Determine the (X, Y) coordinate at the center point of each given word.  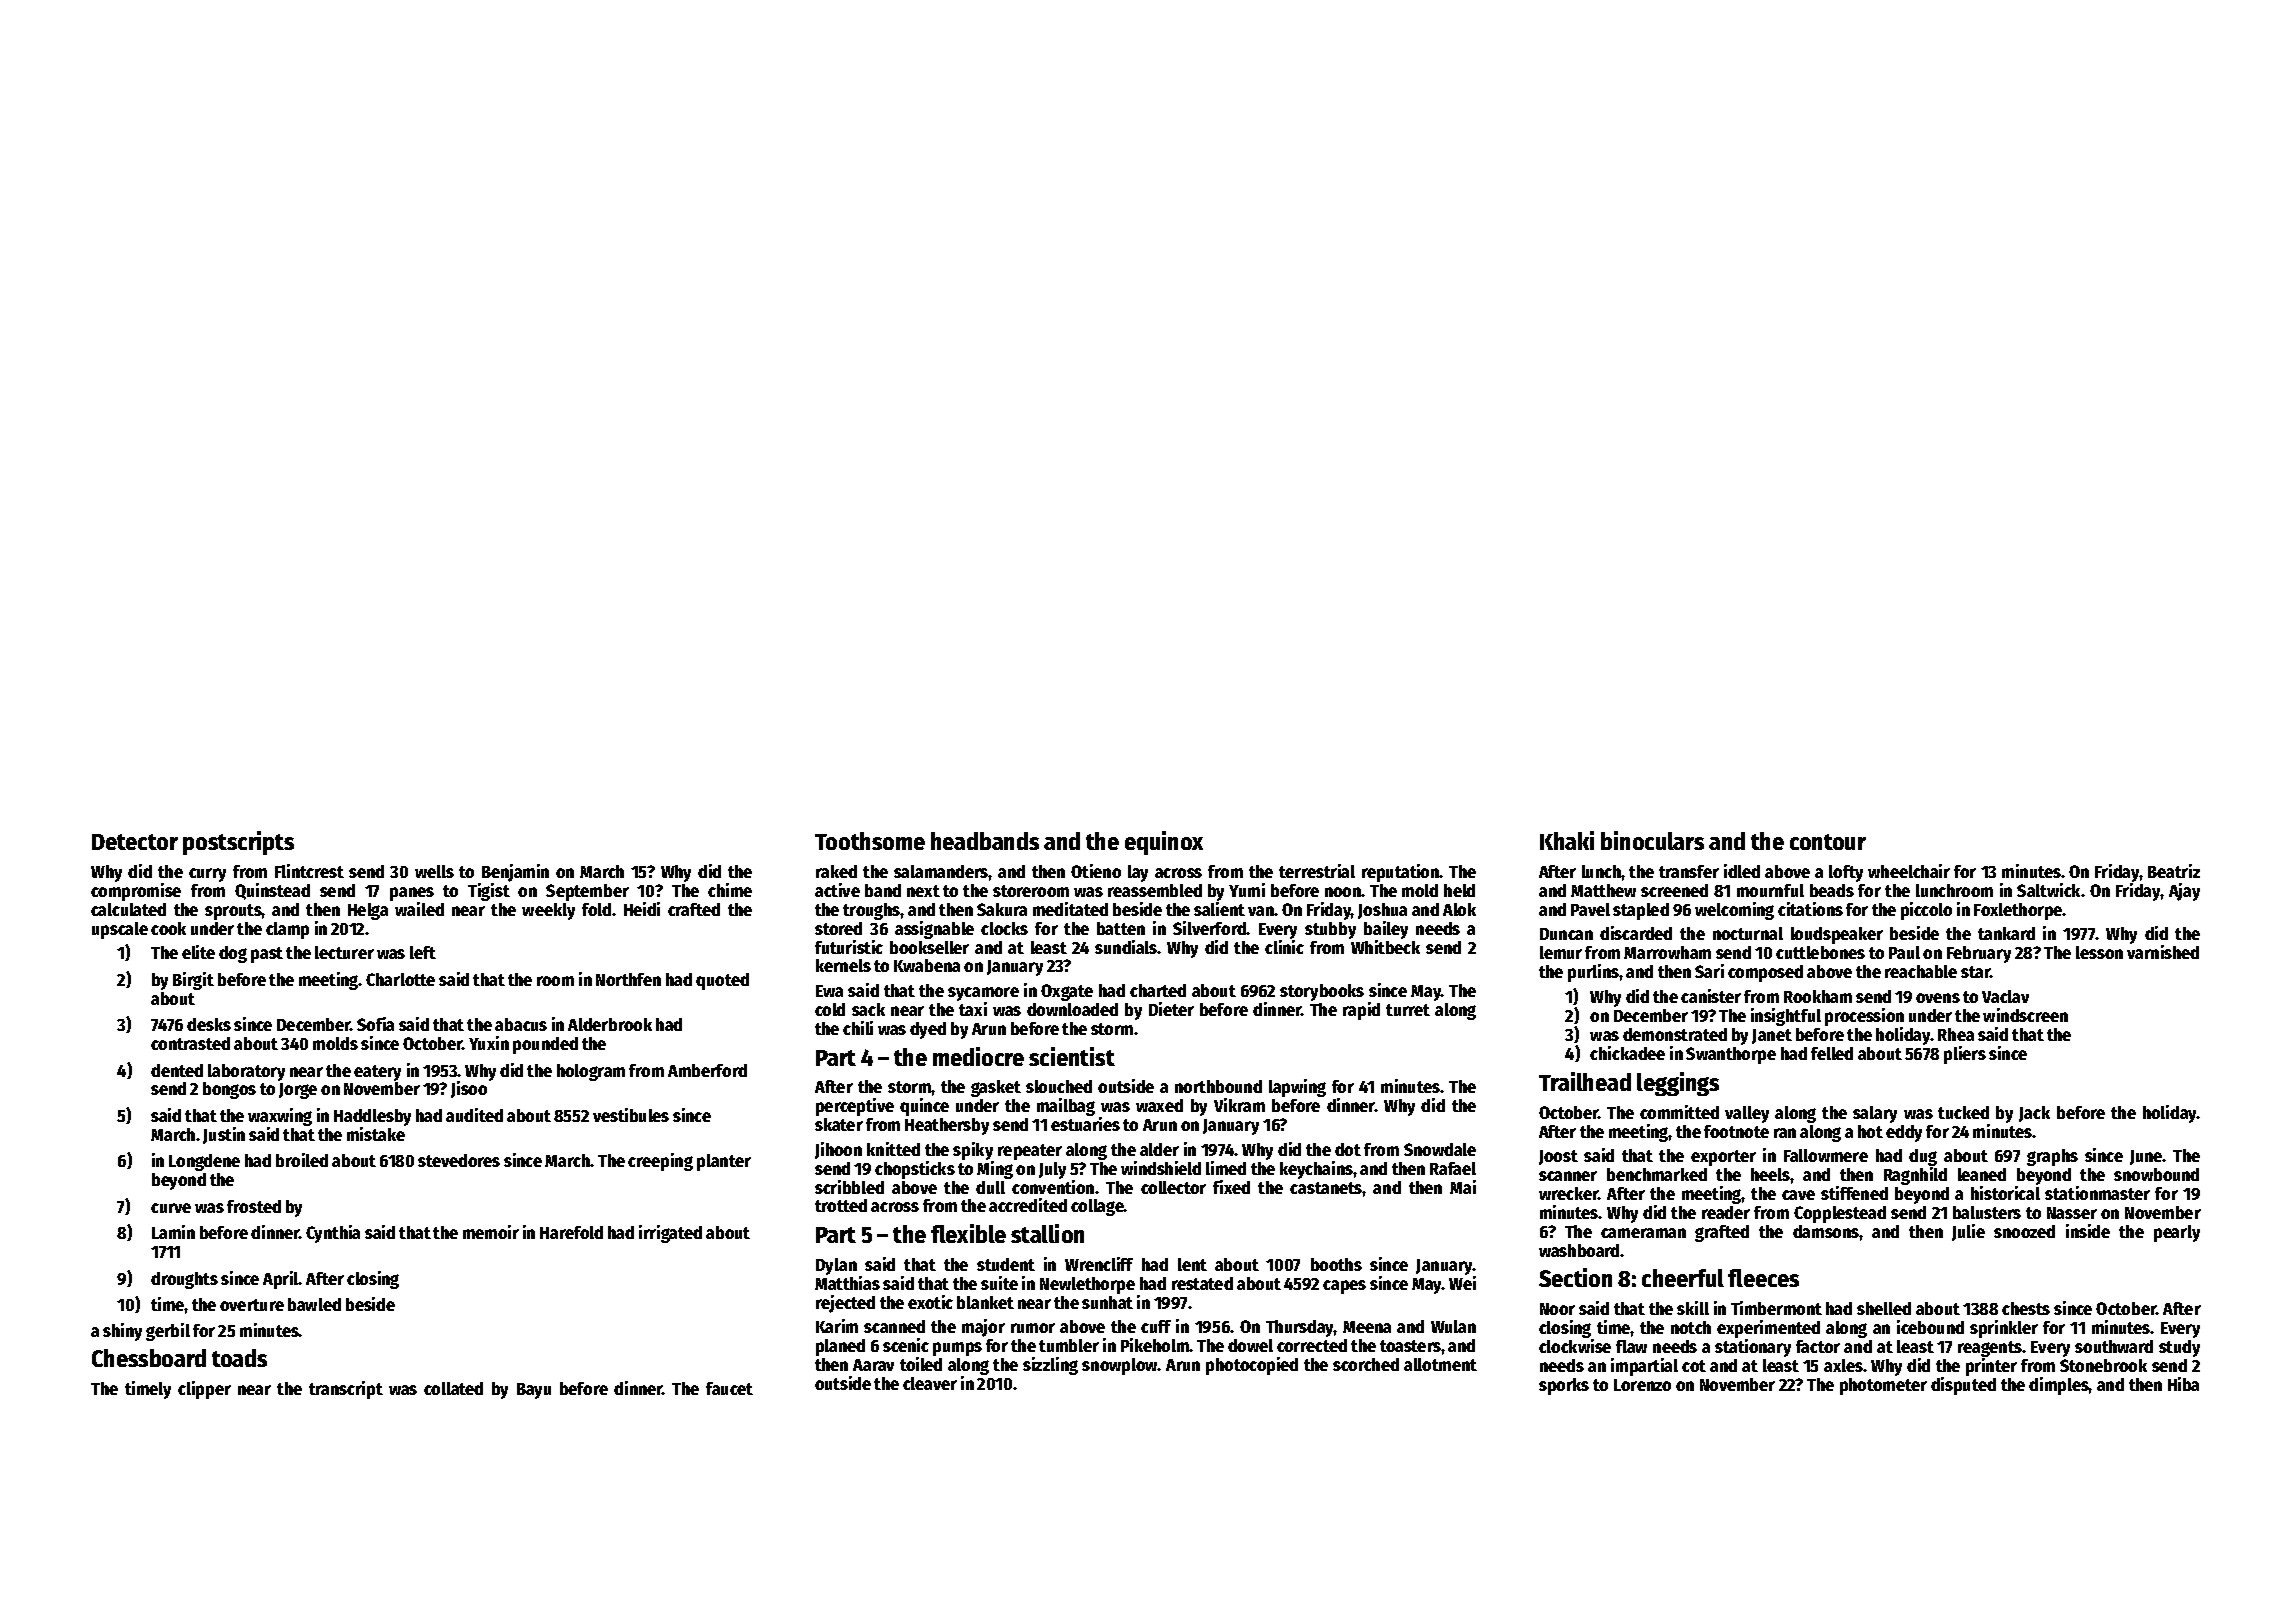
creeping (660, 1162)
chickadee (1627, 1053)
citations (1810, 909)
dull (990, 1187)
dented (177, 1070)
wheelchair (1909, 871)
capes (1344, 1287)
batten (1121, 928)
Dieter (1171, 1009)
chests (2026, 1308)
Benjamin (515, 873)
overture (252, 1305)
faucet (729, 1388)
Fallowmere (1826, 1155)
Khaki (1567, 840)
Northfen (628, 979)
